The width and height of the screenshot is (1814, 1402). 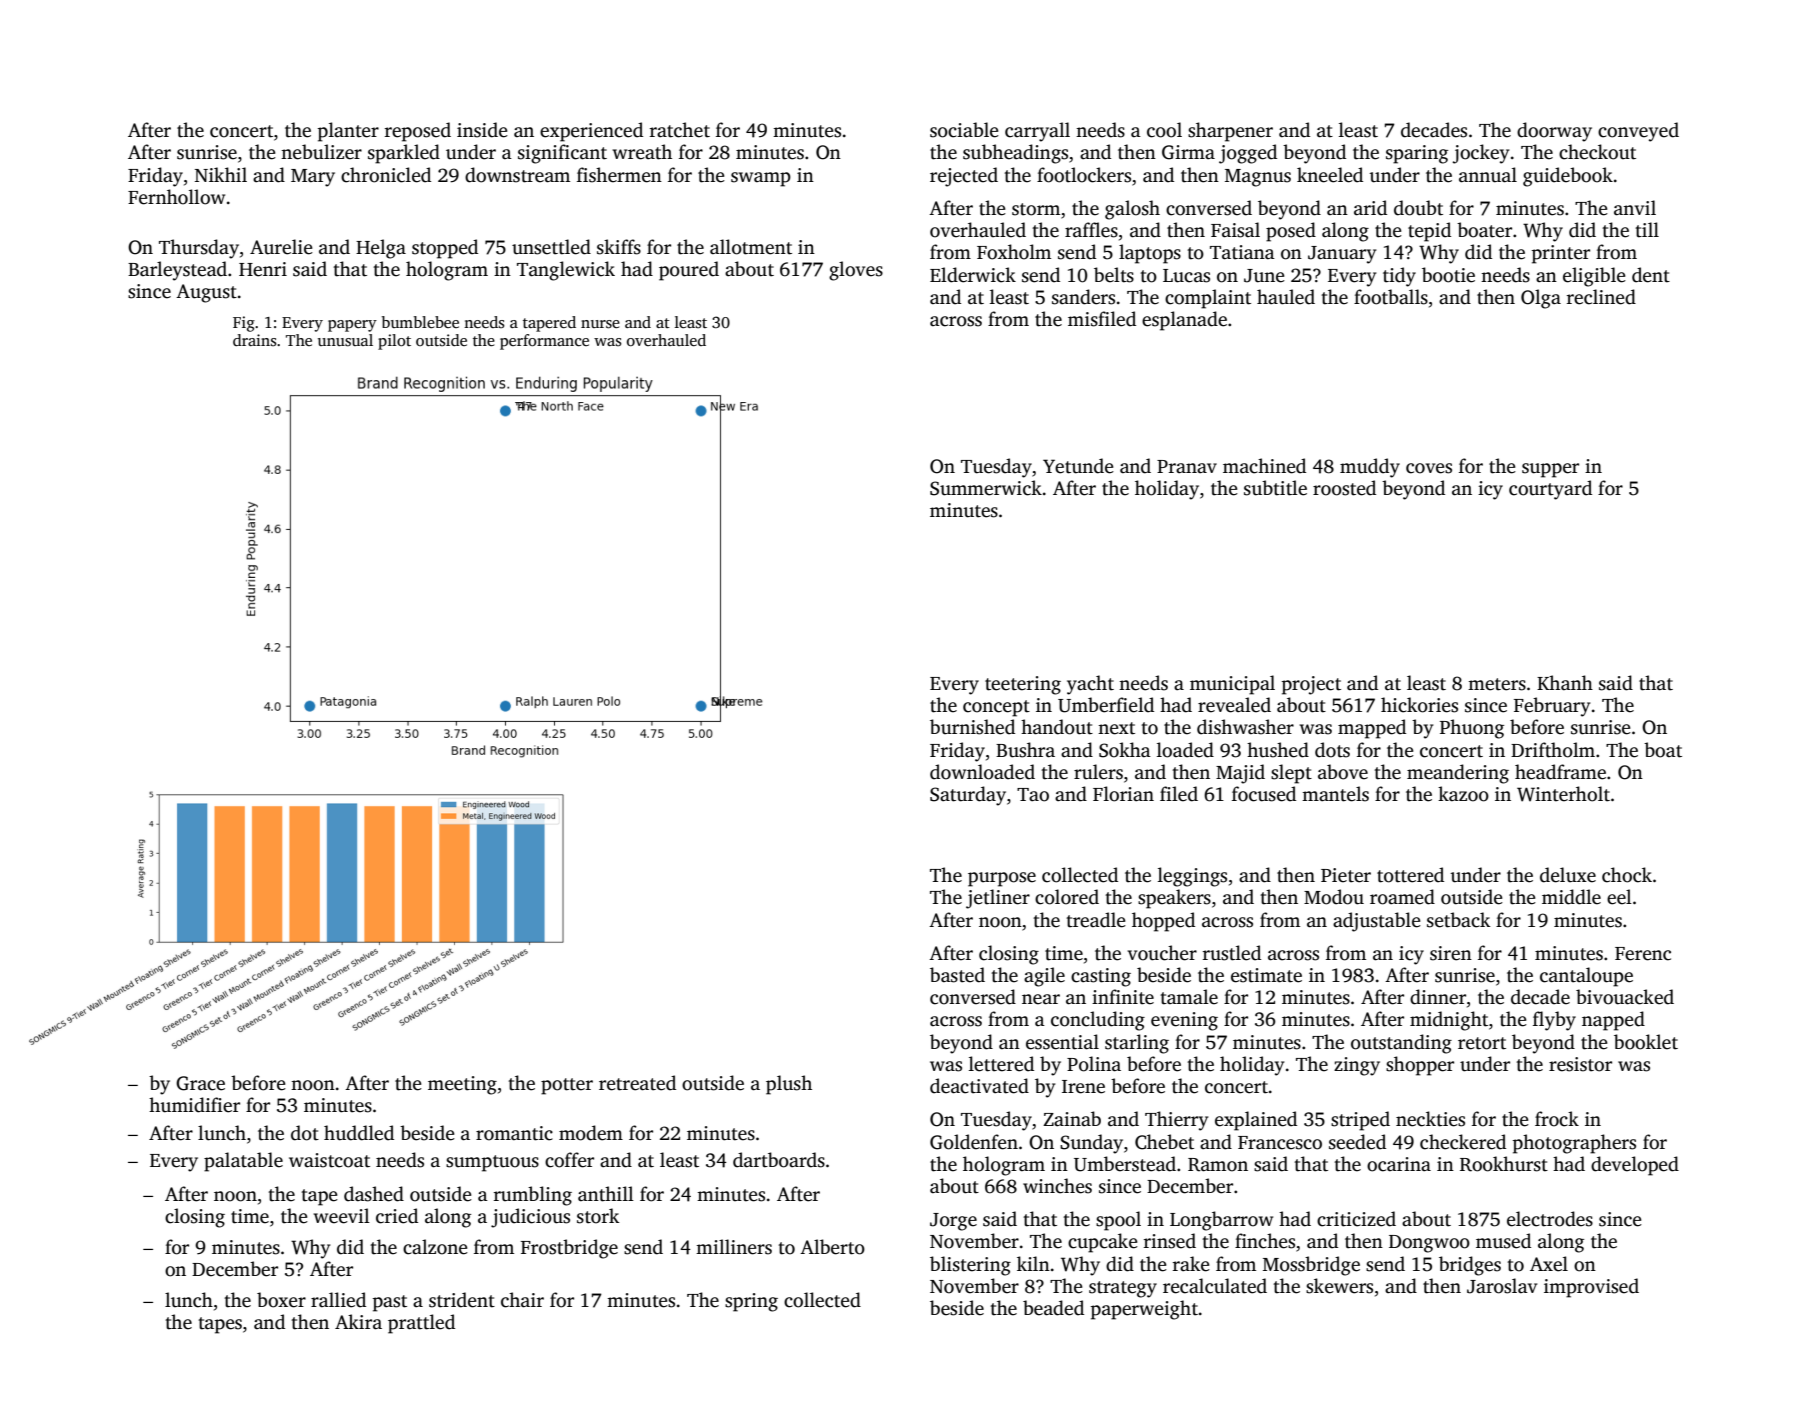 What do you see at coordinates (1550, 490) in the screenshot?
I see `courtyard` at bounding box center [1550, 490].
